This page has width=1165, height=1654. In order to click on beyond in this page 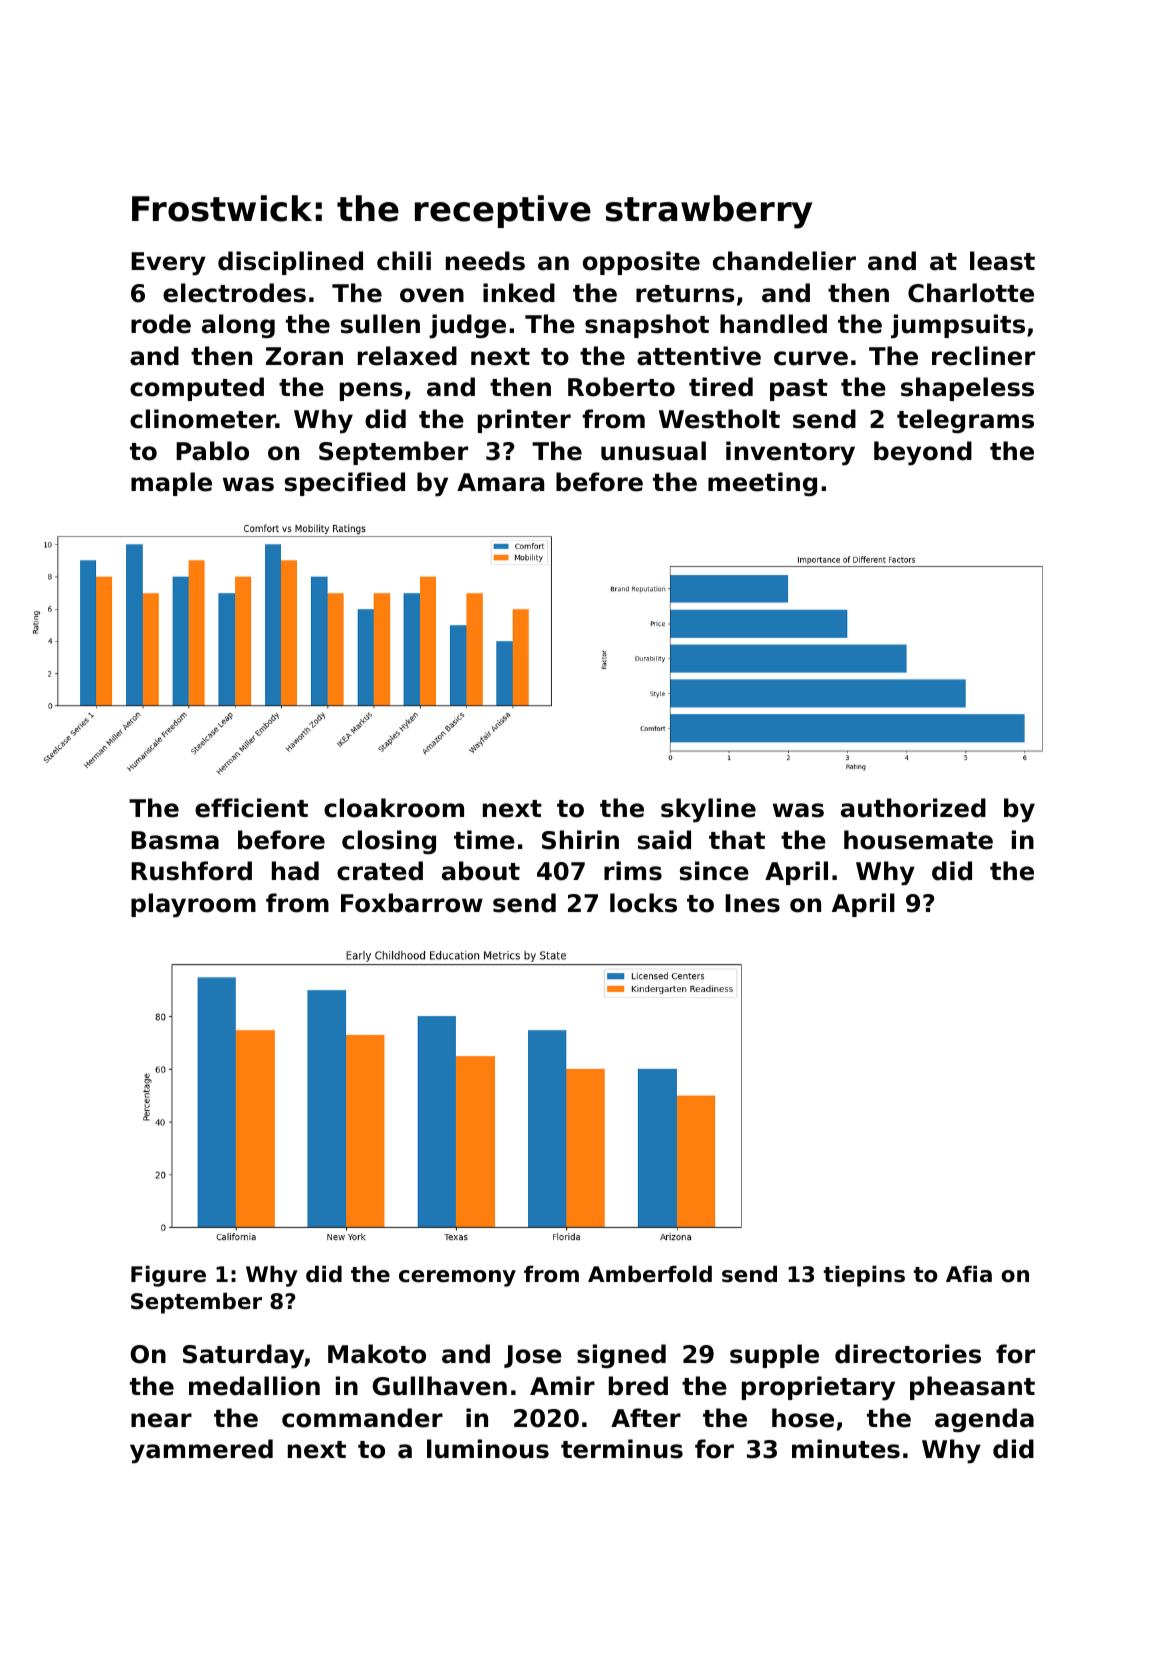, I will do `click(923, 453)`.
